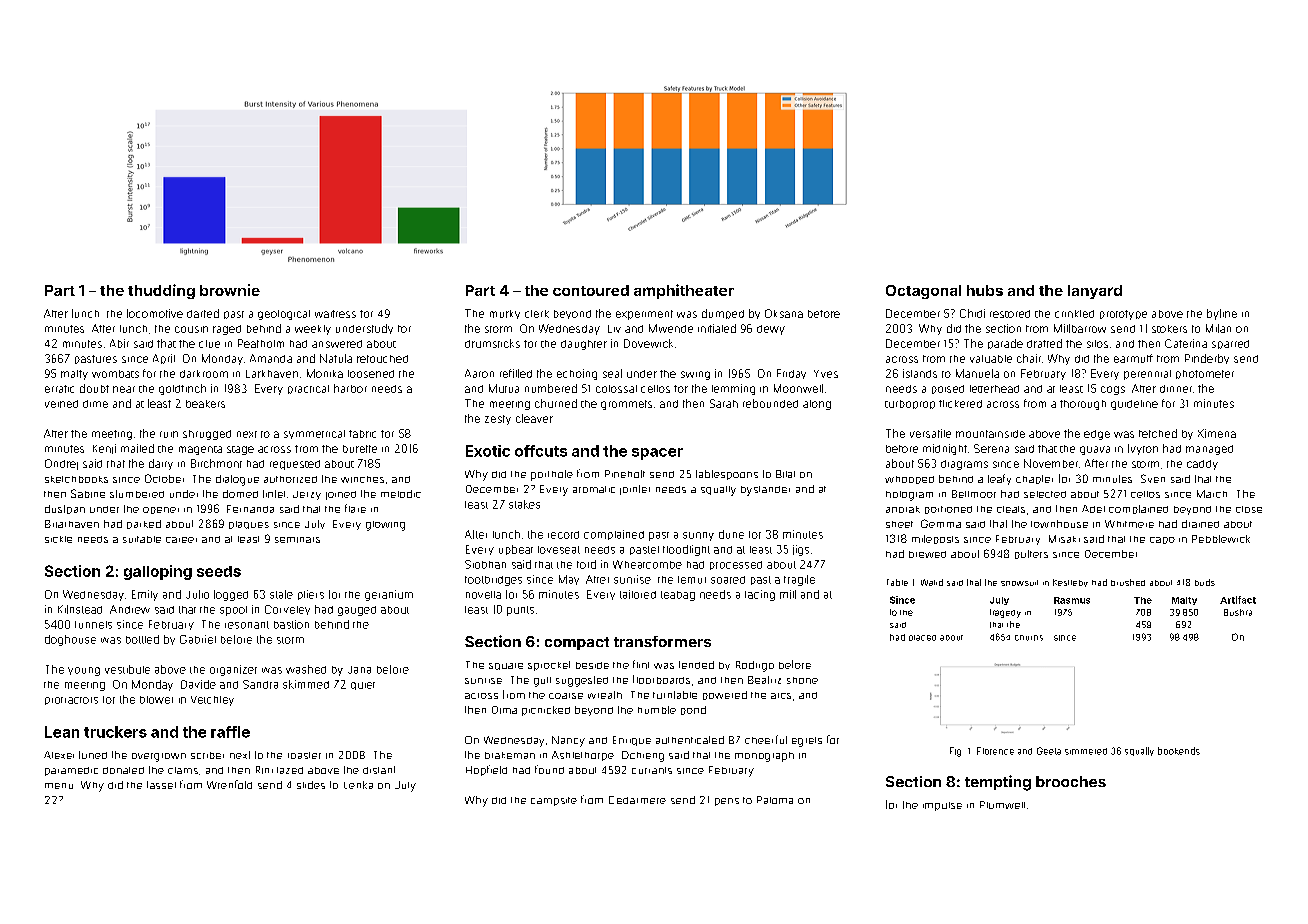 The width and height of the document is (1308, 924). Describe the element at coordinates (1158, 433) in the document. I see `fetched` at that location.
